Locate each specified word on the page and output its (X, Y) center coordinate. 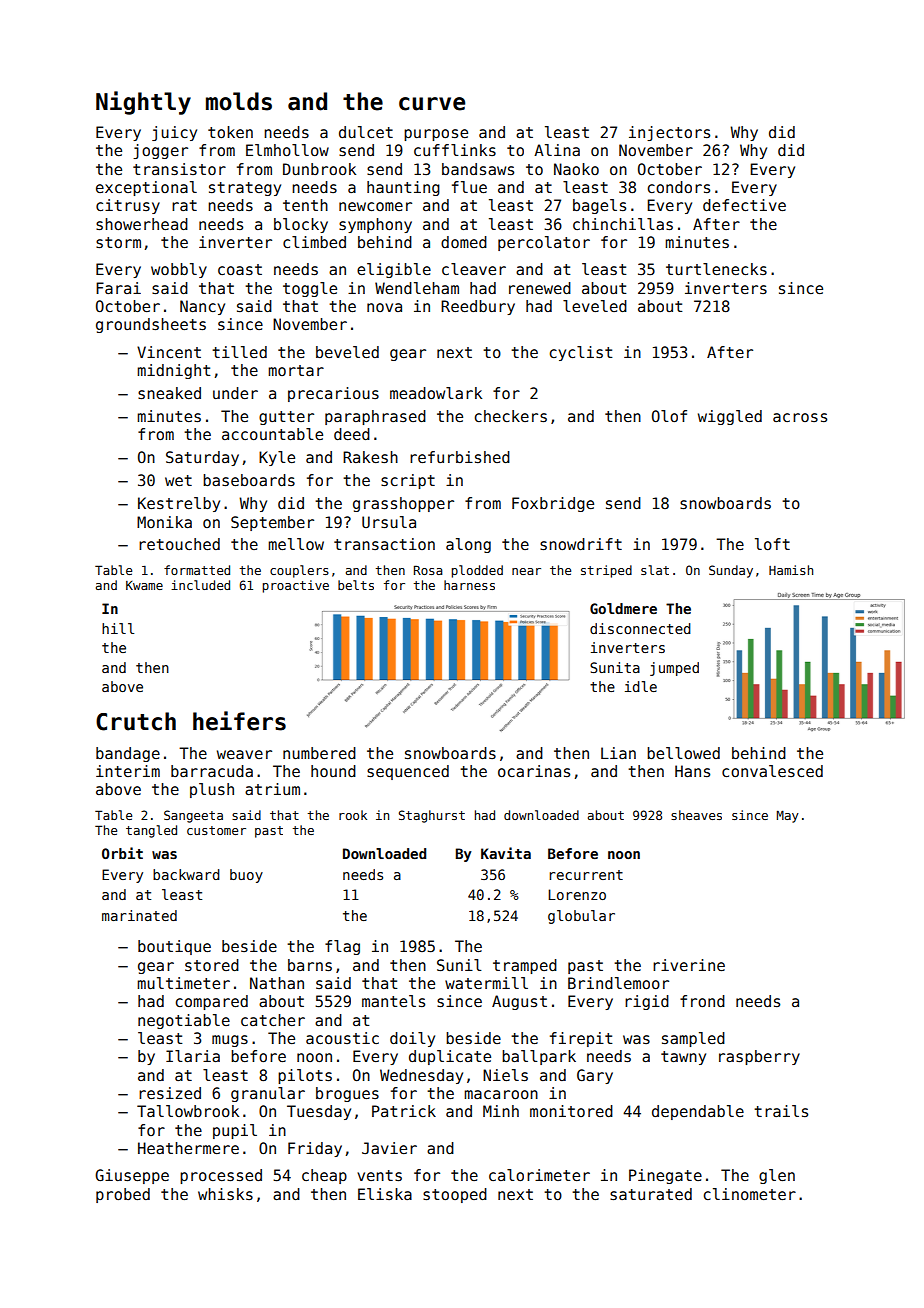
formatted (197, 570)
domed (464, 242)
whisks (225, 1194)
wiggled (730, 417)
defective (744, 205)
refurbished (460, 457)
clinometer (750, 1194)
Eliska (385, 1194)
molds (239, 101)
